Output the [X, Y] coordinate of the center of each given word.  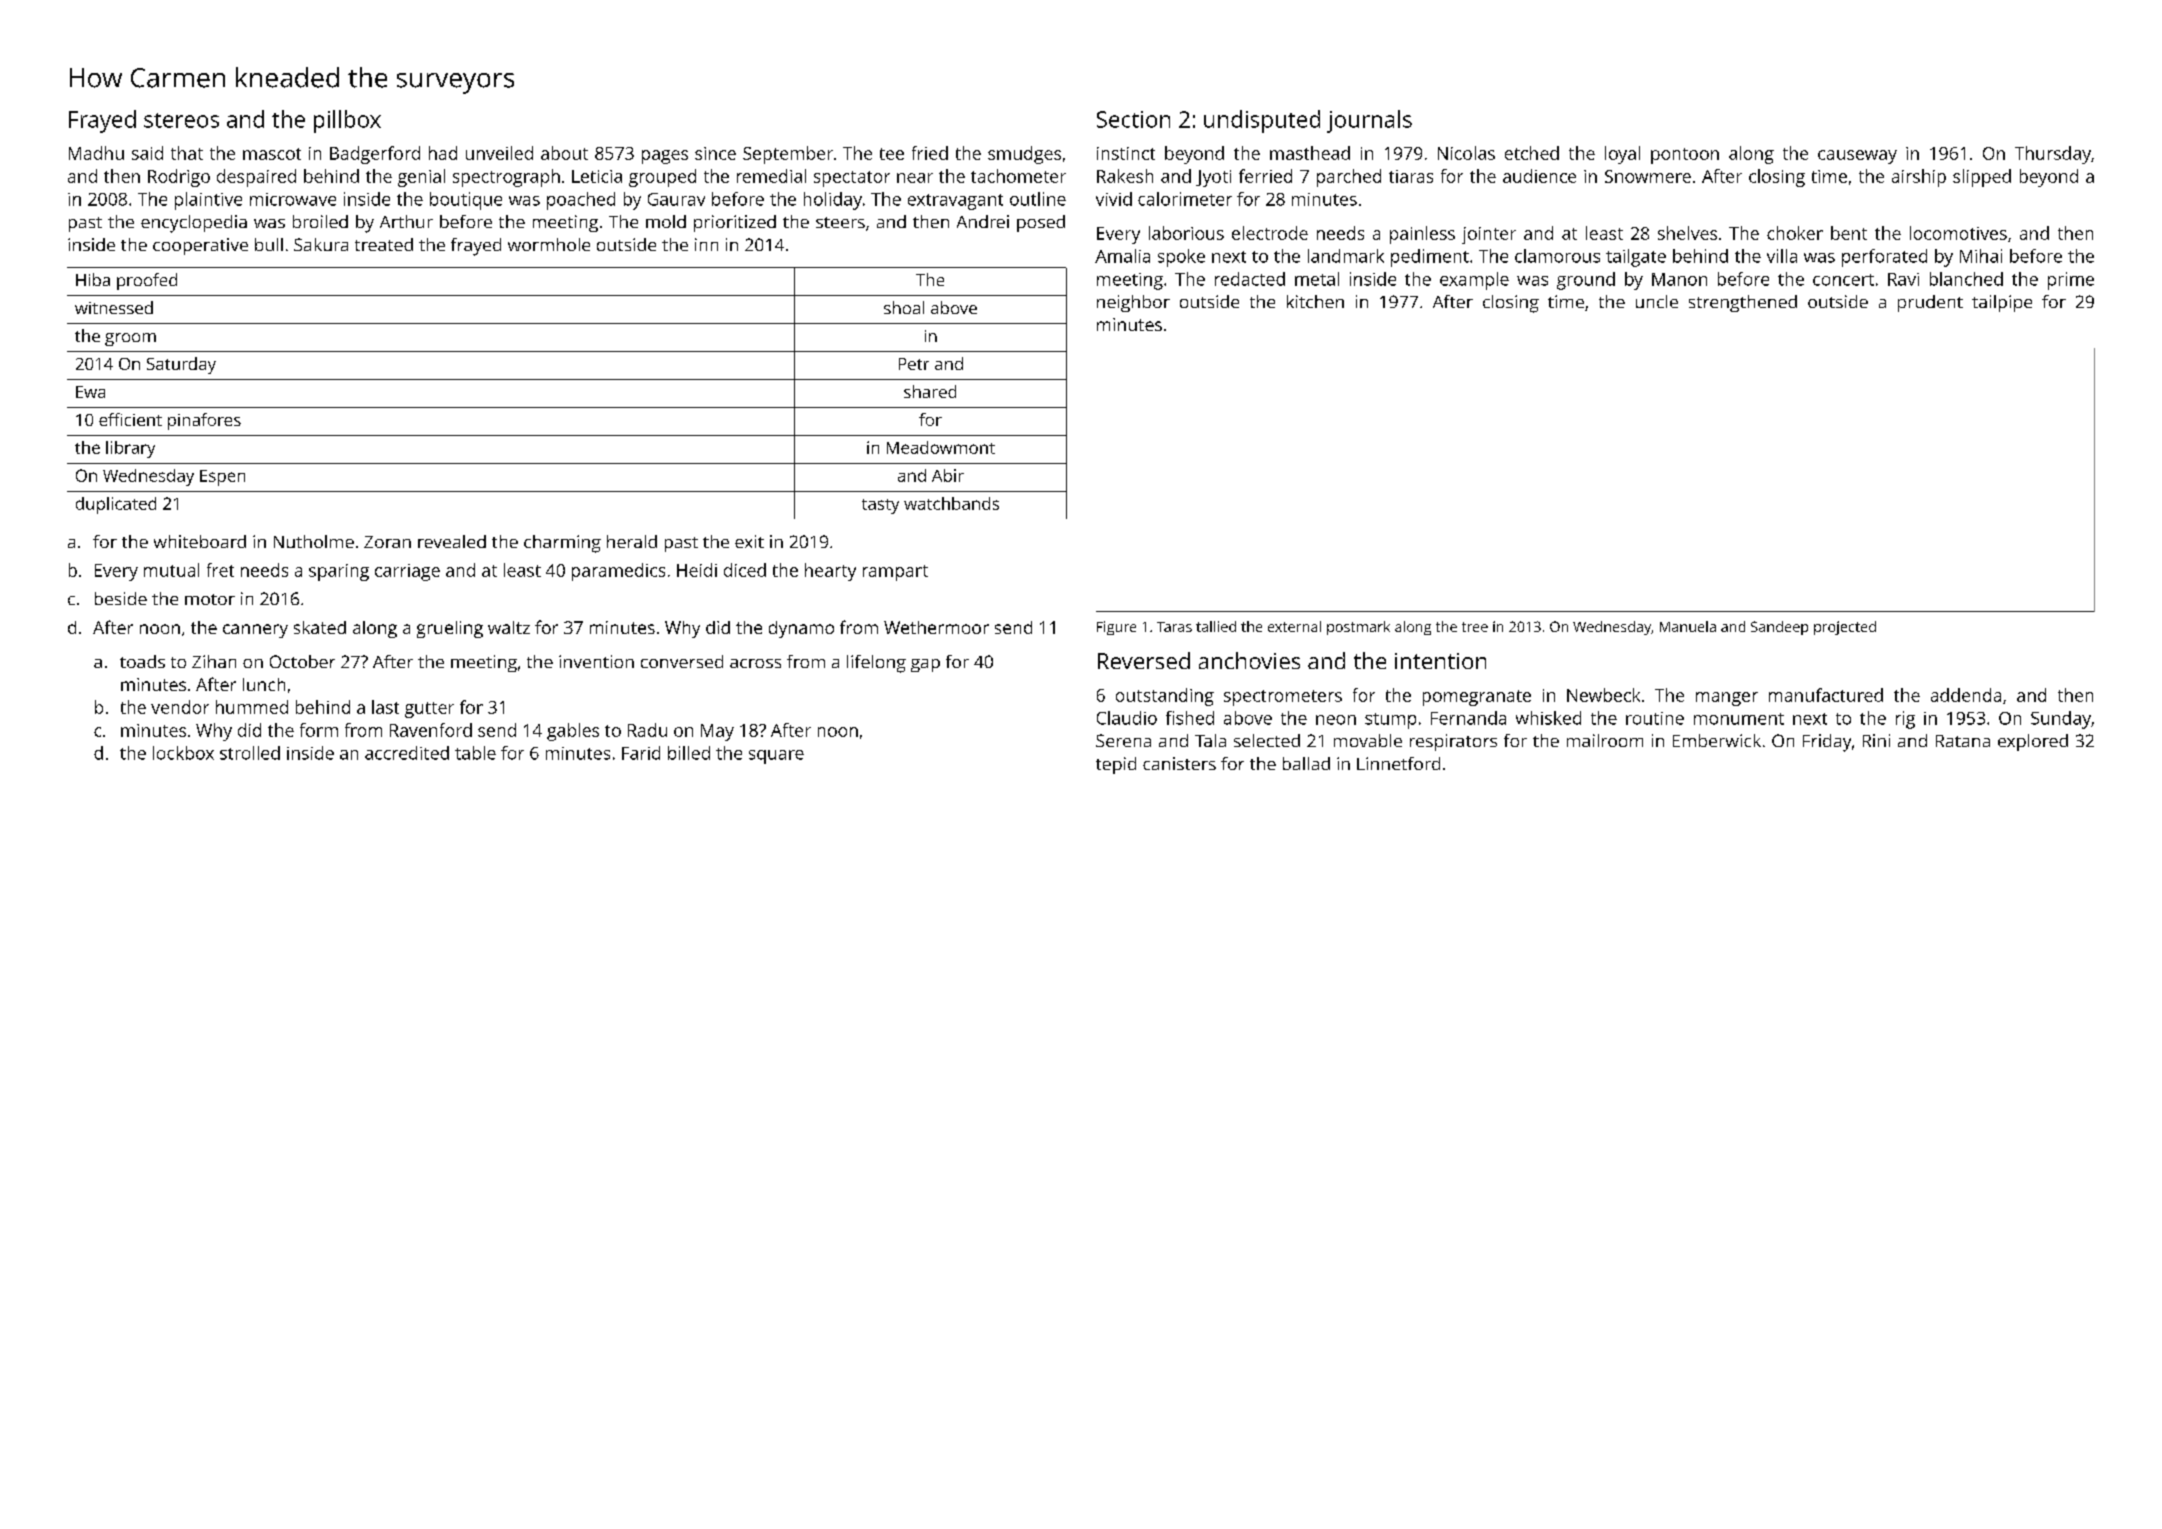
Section [1133, 119]
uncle [1657, 301]
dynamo [801, 629]
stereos [181, 120]
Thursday [2053, 155]
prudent [1930, 303]
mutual [171, 570]
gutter [429, 710]
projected [1845, 628]
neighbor [1133, 303]
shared [930, 391]
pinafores [204, 421]
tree [1475, 627]
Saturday [181, 365]
